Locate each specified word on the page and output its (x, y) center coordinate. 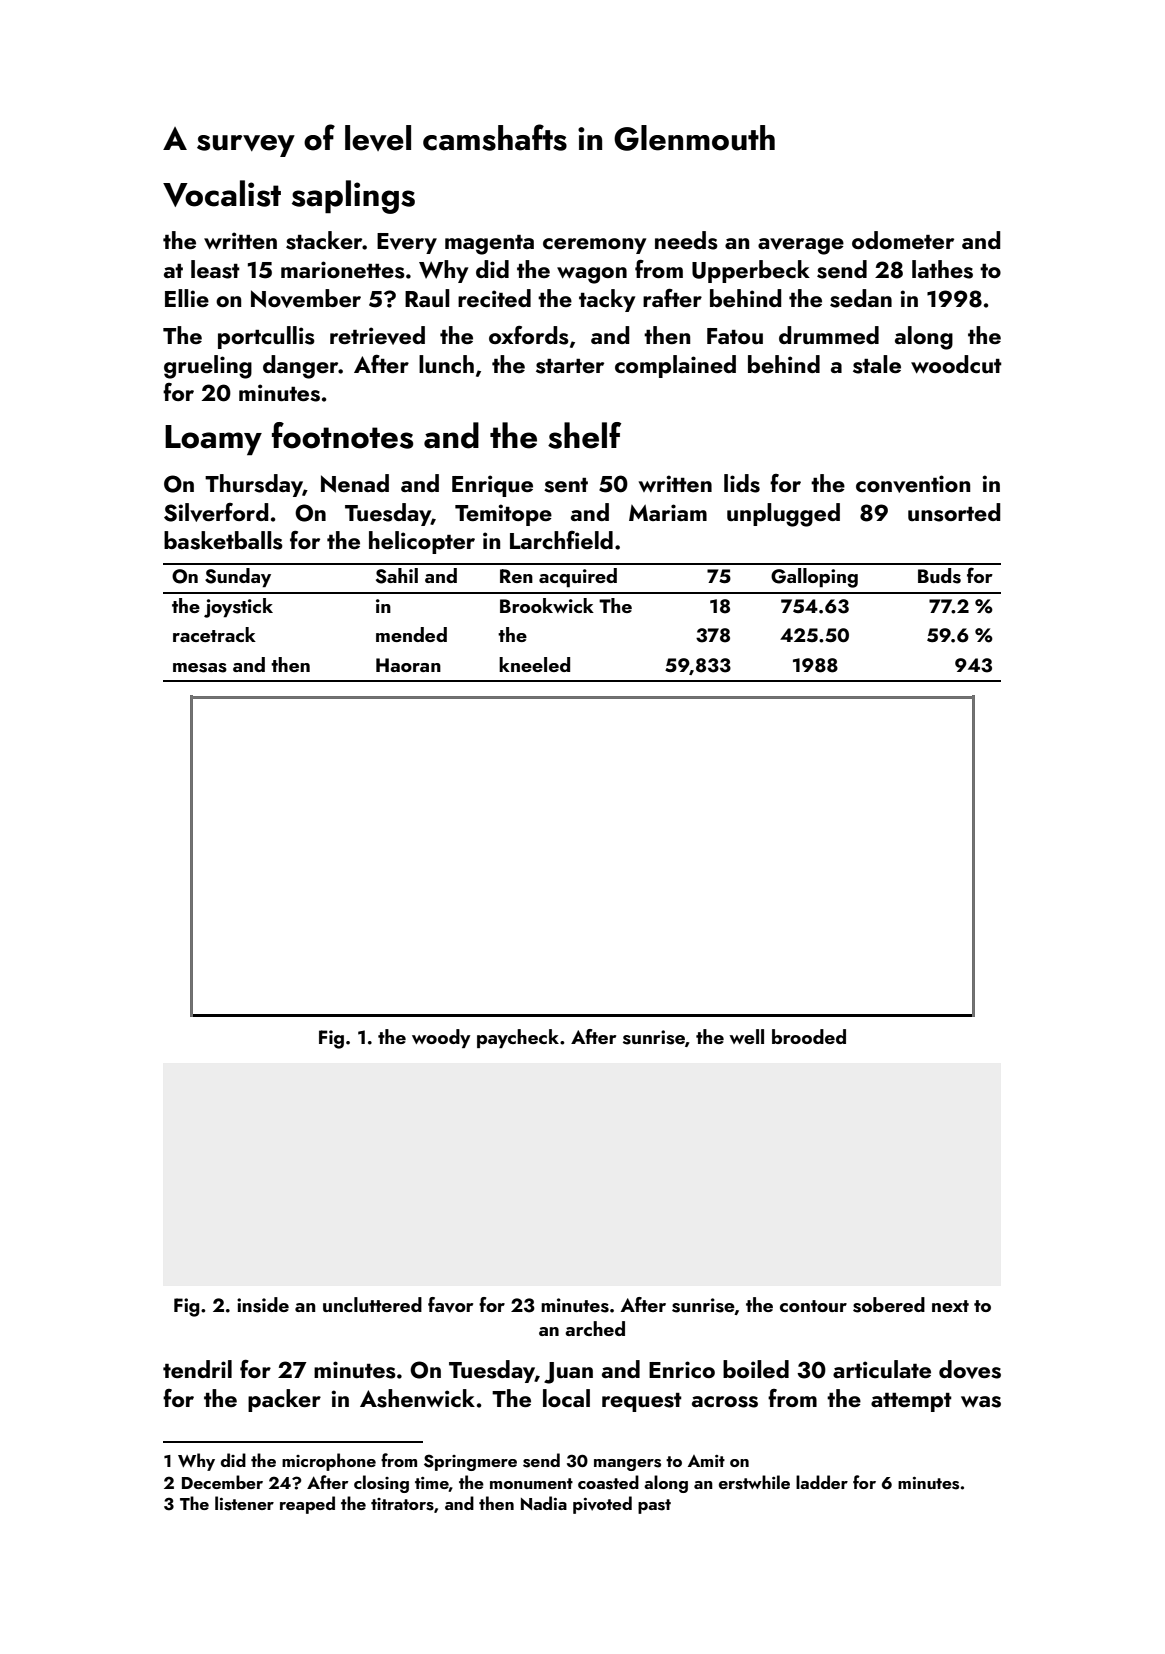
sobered (889, 1305)
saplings (353, 197)
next (950, 1306)
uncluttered (372, 1304)
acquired (578, 578)
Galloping (814, 578)
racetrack (214, 634)
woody (441, 1038)
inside (263, 1305)
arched (595, 1328)
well (746, 1036)
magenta (489, 245)
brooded (809, 1036)
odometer (903, 240)
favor (450, 1305)
